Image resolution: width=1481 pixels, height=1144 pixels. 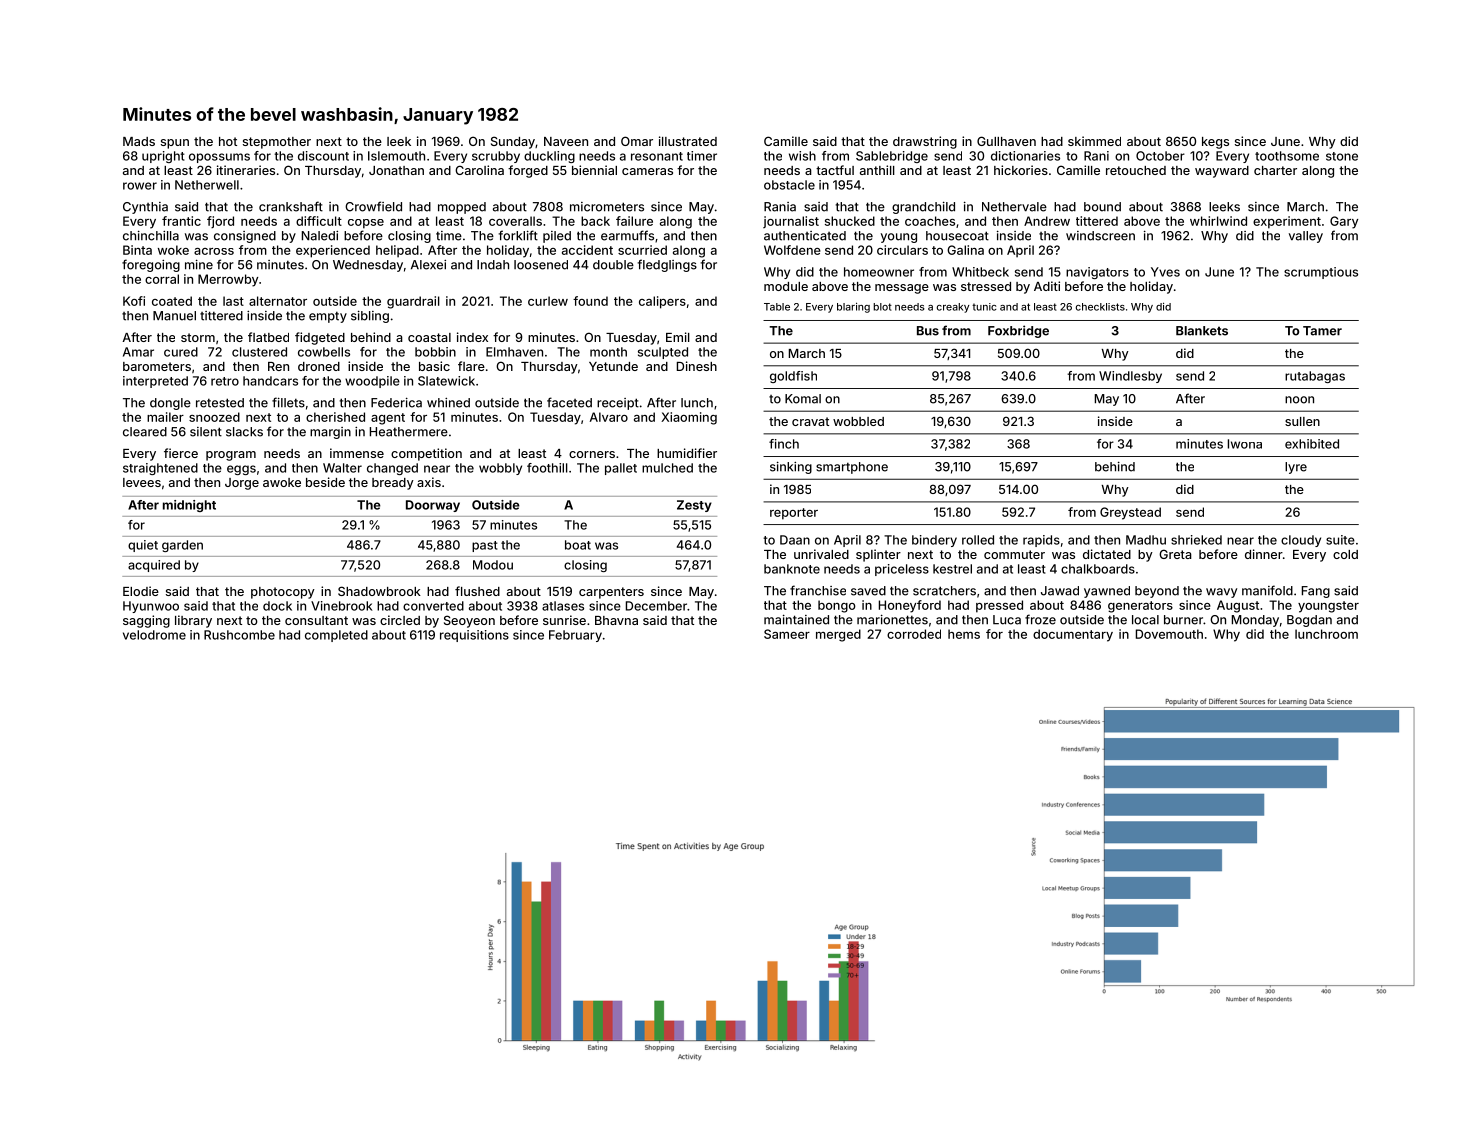 What do you see at coordinates (688, 141) in the screenshot?
I see `illustrated` at bounding box center [688, 141].
